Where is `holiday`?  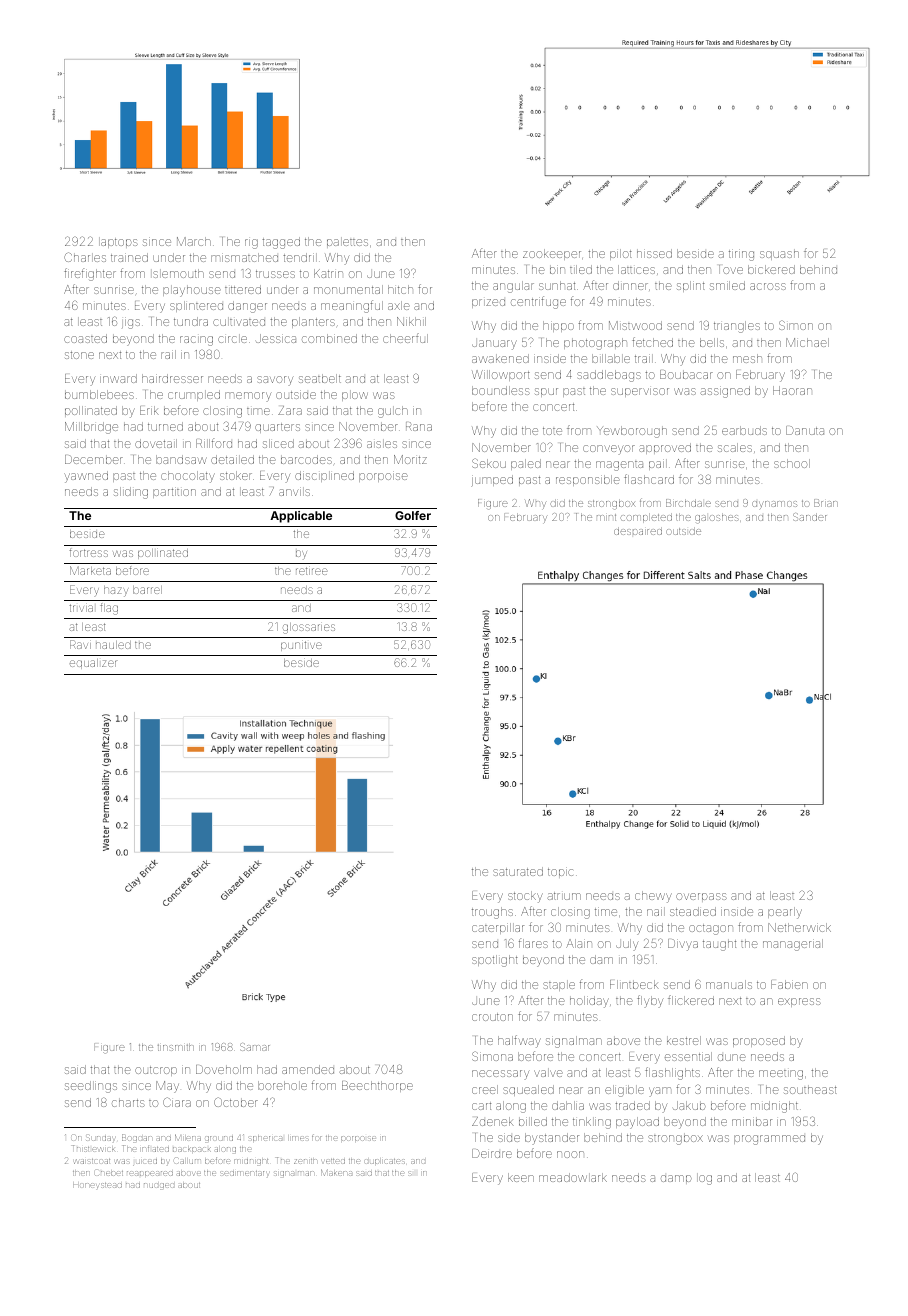
holiday is located at coordinates (589, 1002).
